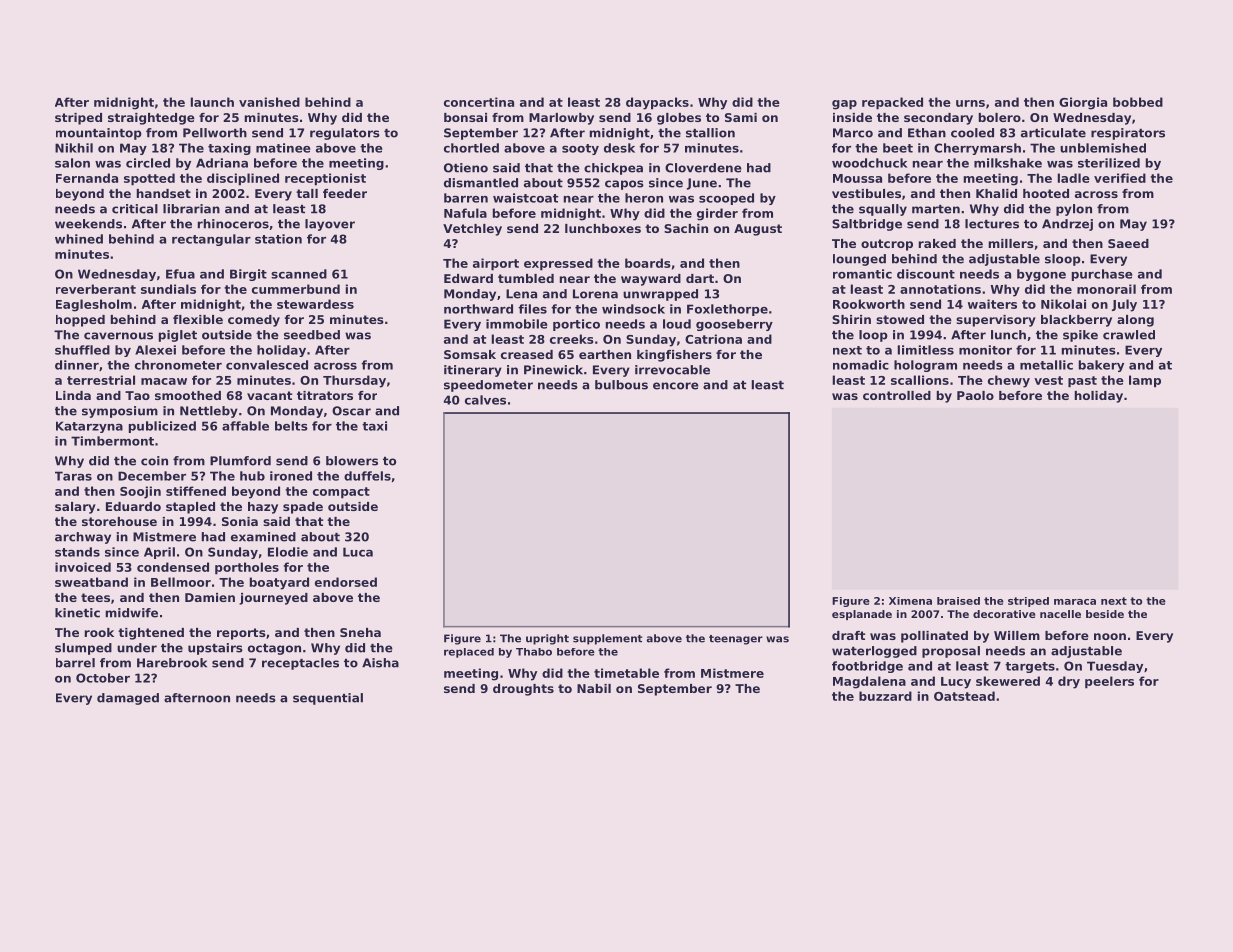 The height and width of the screenshot is (952, 1233). What do you see at coordinates (1145, 381) in the screenshot?
I see `lamp` at bounding box center [1145, 381].
